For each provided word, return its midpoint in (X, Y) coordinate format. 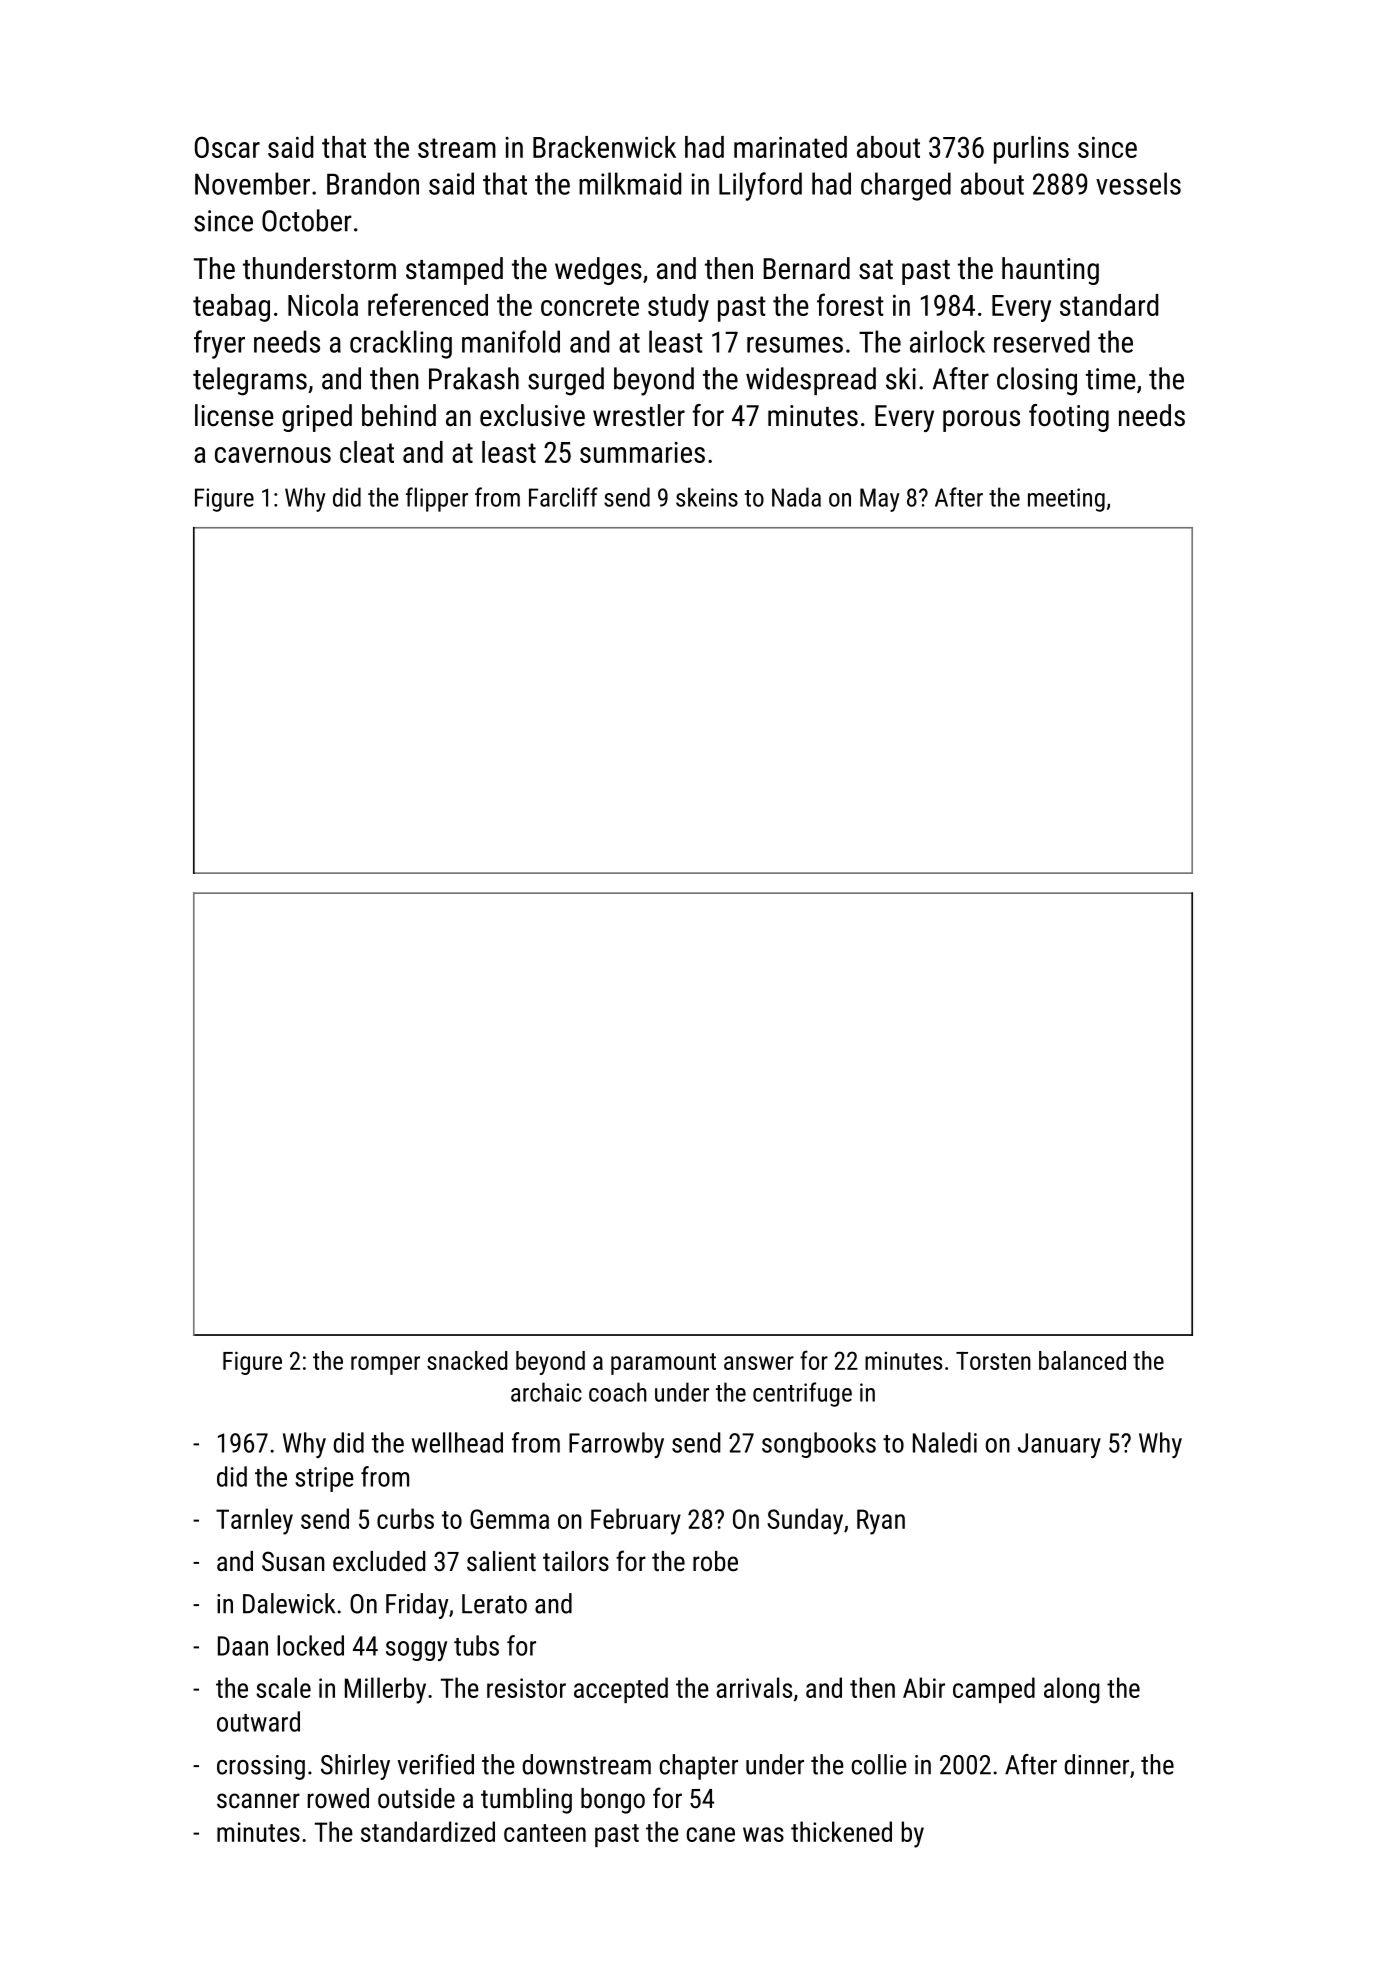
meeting (1066, 500)
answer (759, 1363)
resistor (526, 1688)
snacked (467, 1360)
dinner (1096, 1764)
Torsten (993, 1361)
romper (385, 1365)
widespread (811, 381)
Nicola (323, 305)
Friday (417, 1606)
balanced (1082, 1360)
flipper (437, 499)
